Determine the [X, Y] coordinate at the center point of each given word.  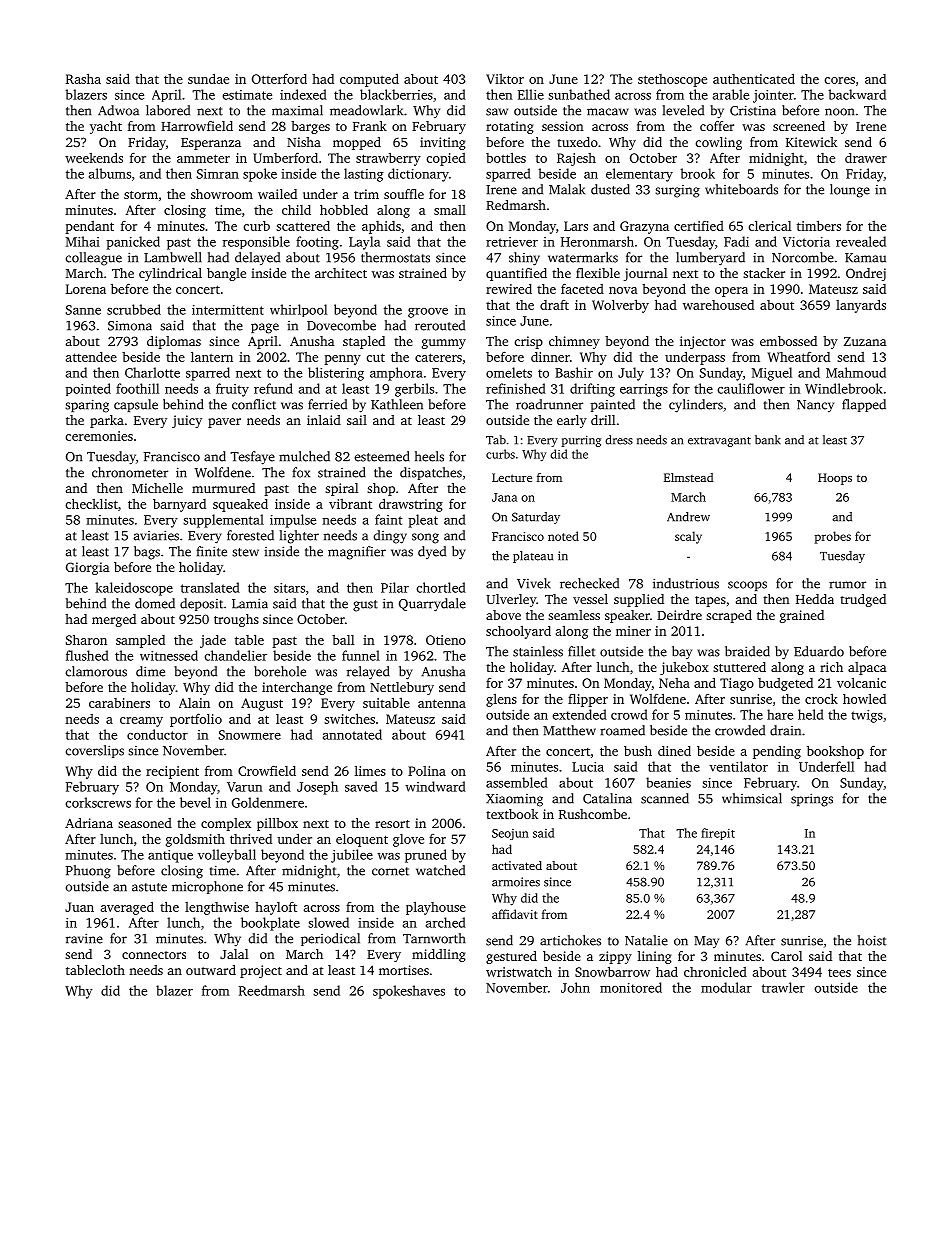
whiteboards [741, 189]
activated [517, 865]
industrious [686, 583]
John [575, 987]
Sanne [83, 310]
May [706, 942]
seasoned [145, 823]
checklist [91, 503]
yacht [106, 127]
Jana [504, 497]
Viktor [505, 79]
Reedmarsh [272, 990]
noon [839, 112]
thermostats [395, 257]
